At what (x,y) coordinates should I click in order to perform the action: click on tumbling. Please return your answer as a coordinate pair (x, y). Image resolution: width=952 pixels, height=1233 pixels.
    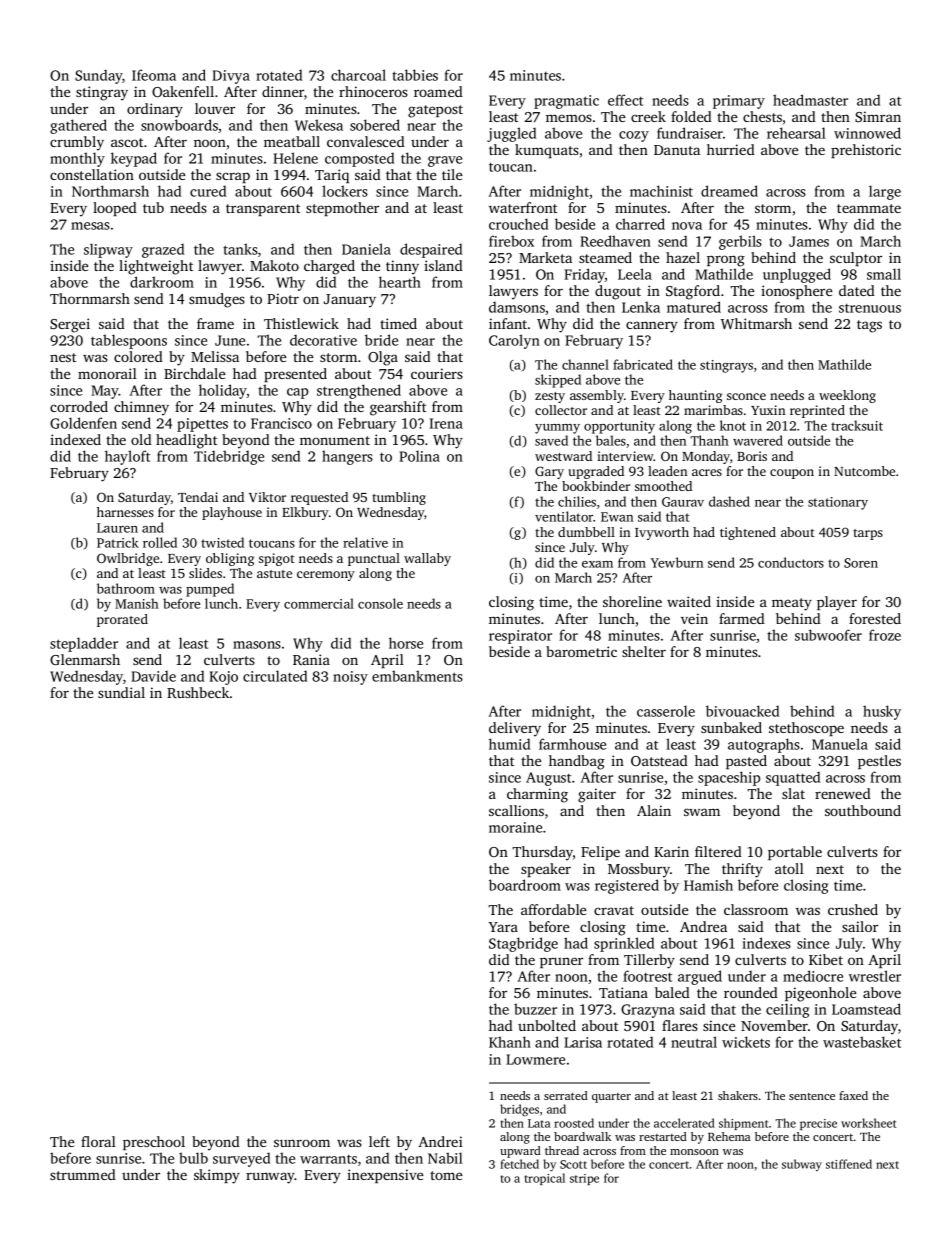
    Looking at the image, I should click on (399, 498).
